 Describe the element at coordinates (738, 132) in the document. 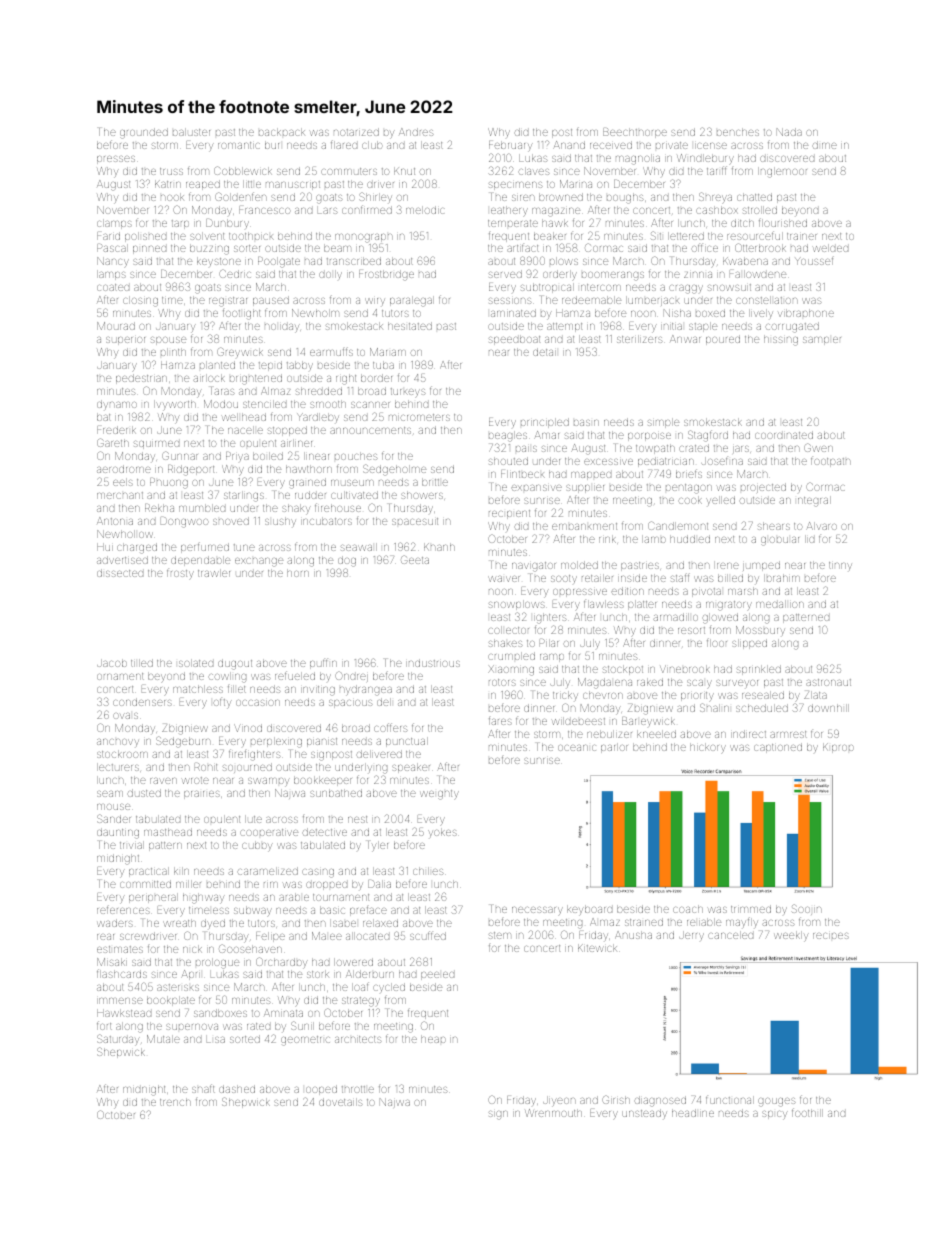

I see `benches` at that location.
